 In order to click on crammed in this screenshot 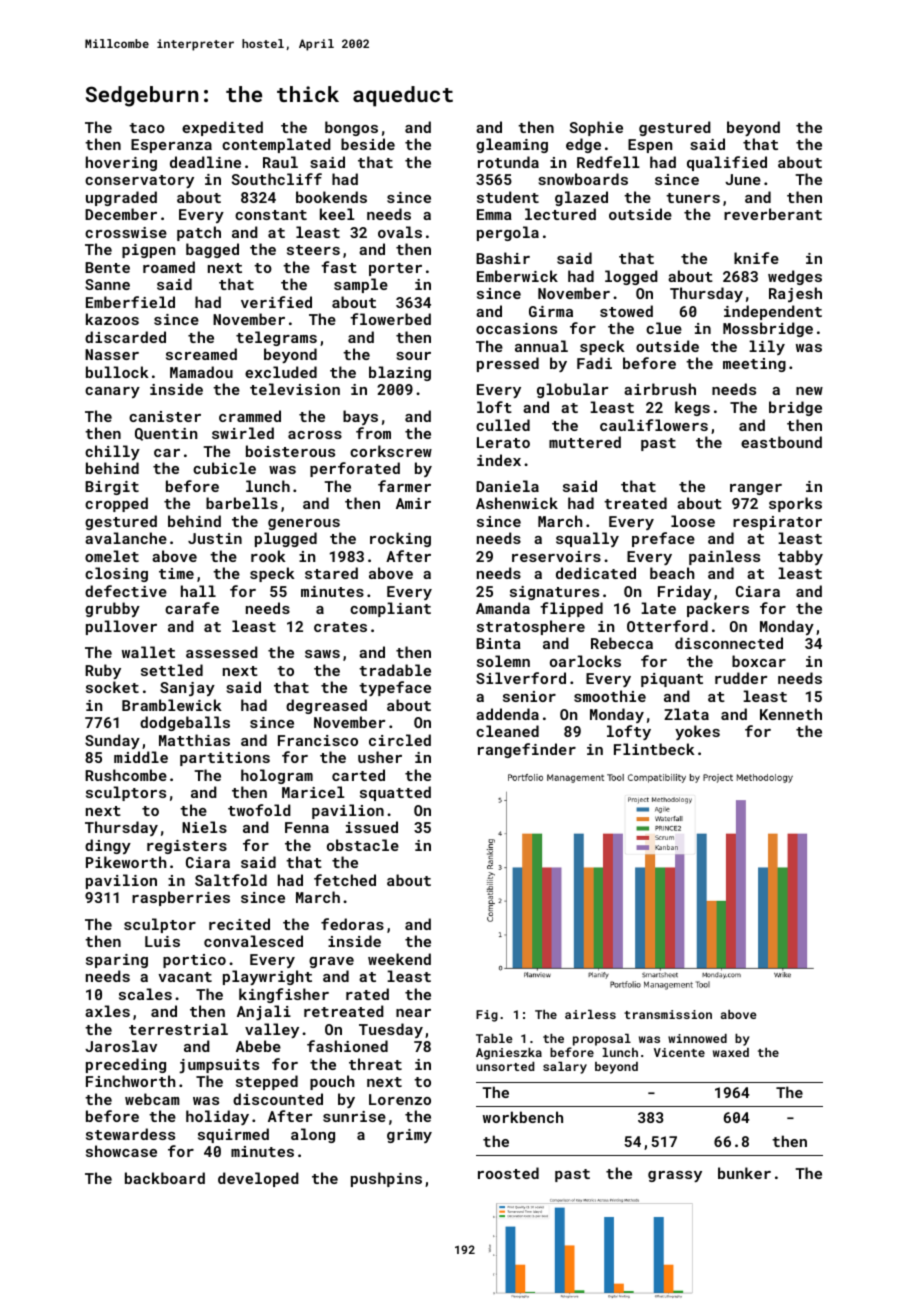, I will do `click(250, 416)`.
